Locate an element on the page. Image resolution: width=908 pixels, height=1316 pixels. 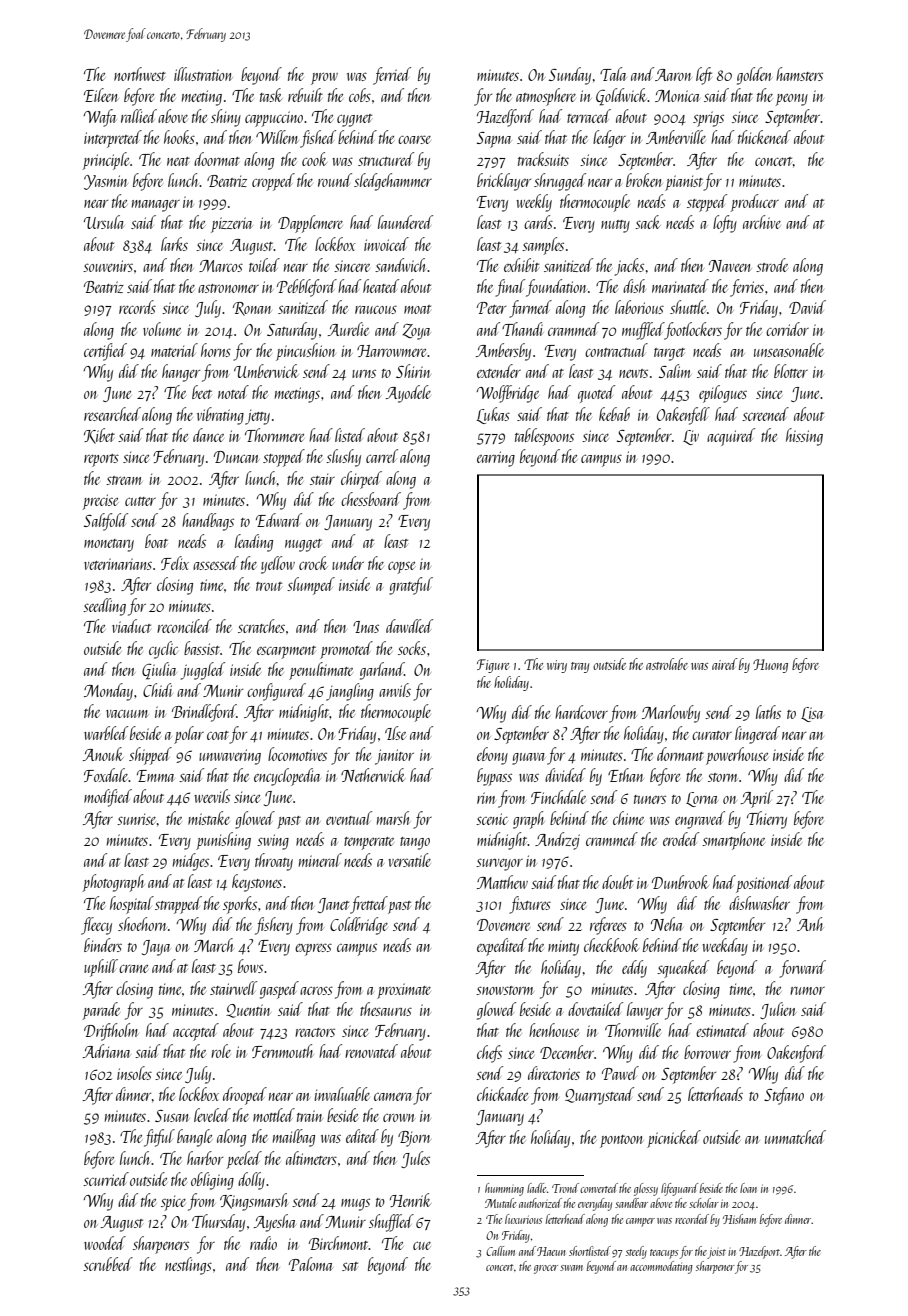
dovetailed is located at coordinates (595, 1009).
